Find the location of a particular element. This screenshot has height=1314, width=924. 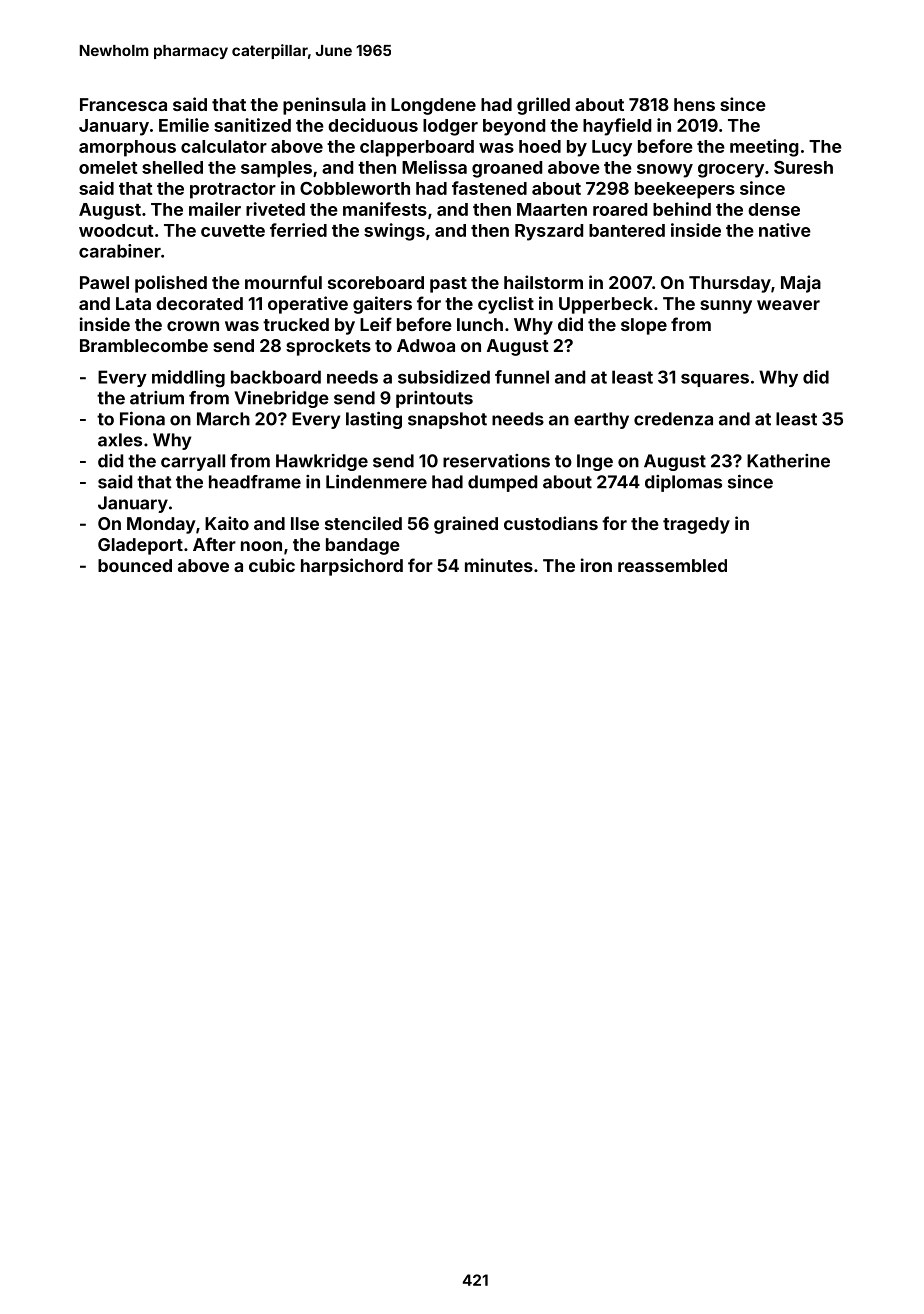

native is located at coordinates (785, 230).
